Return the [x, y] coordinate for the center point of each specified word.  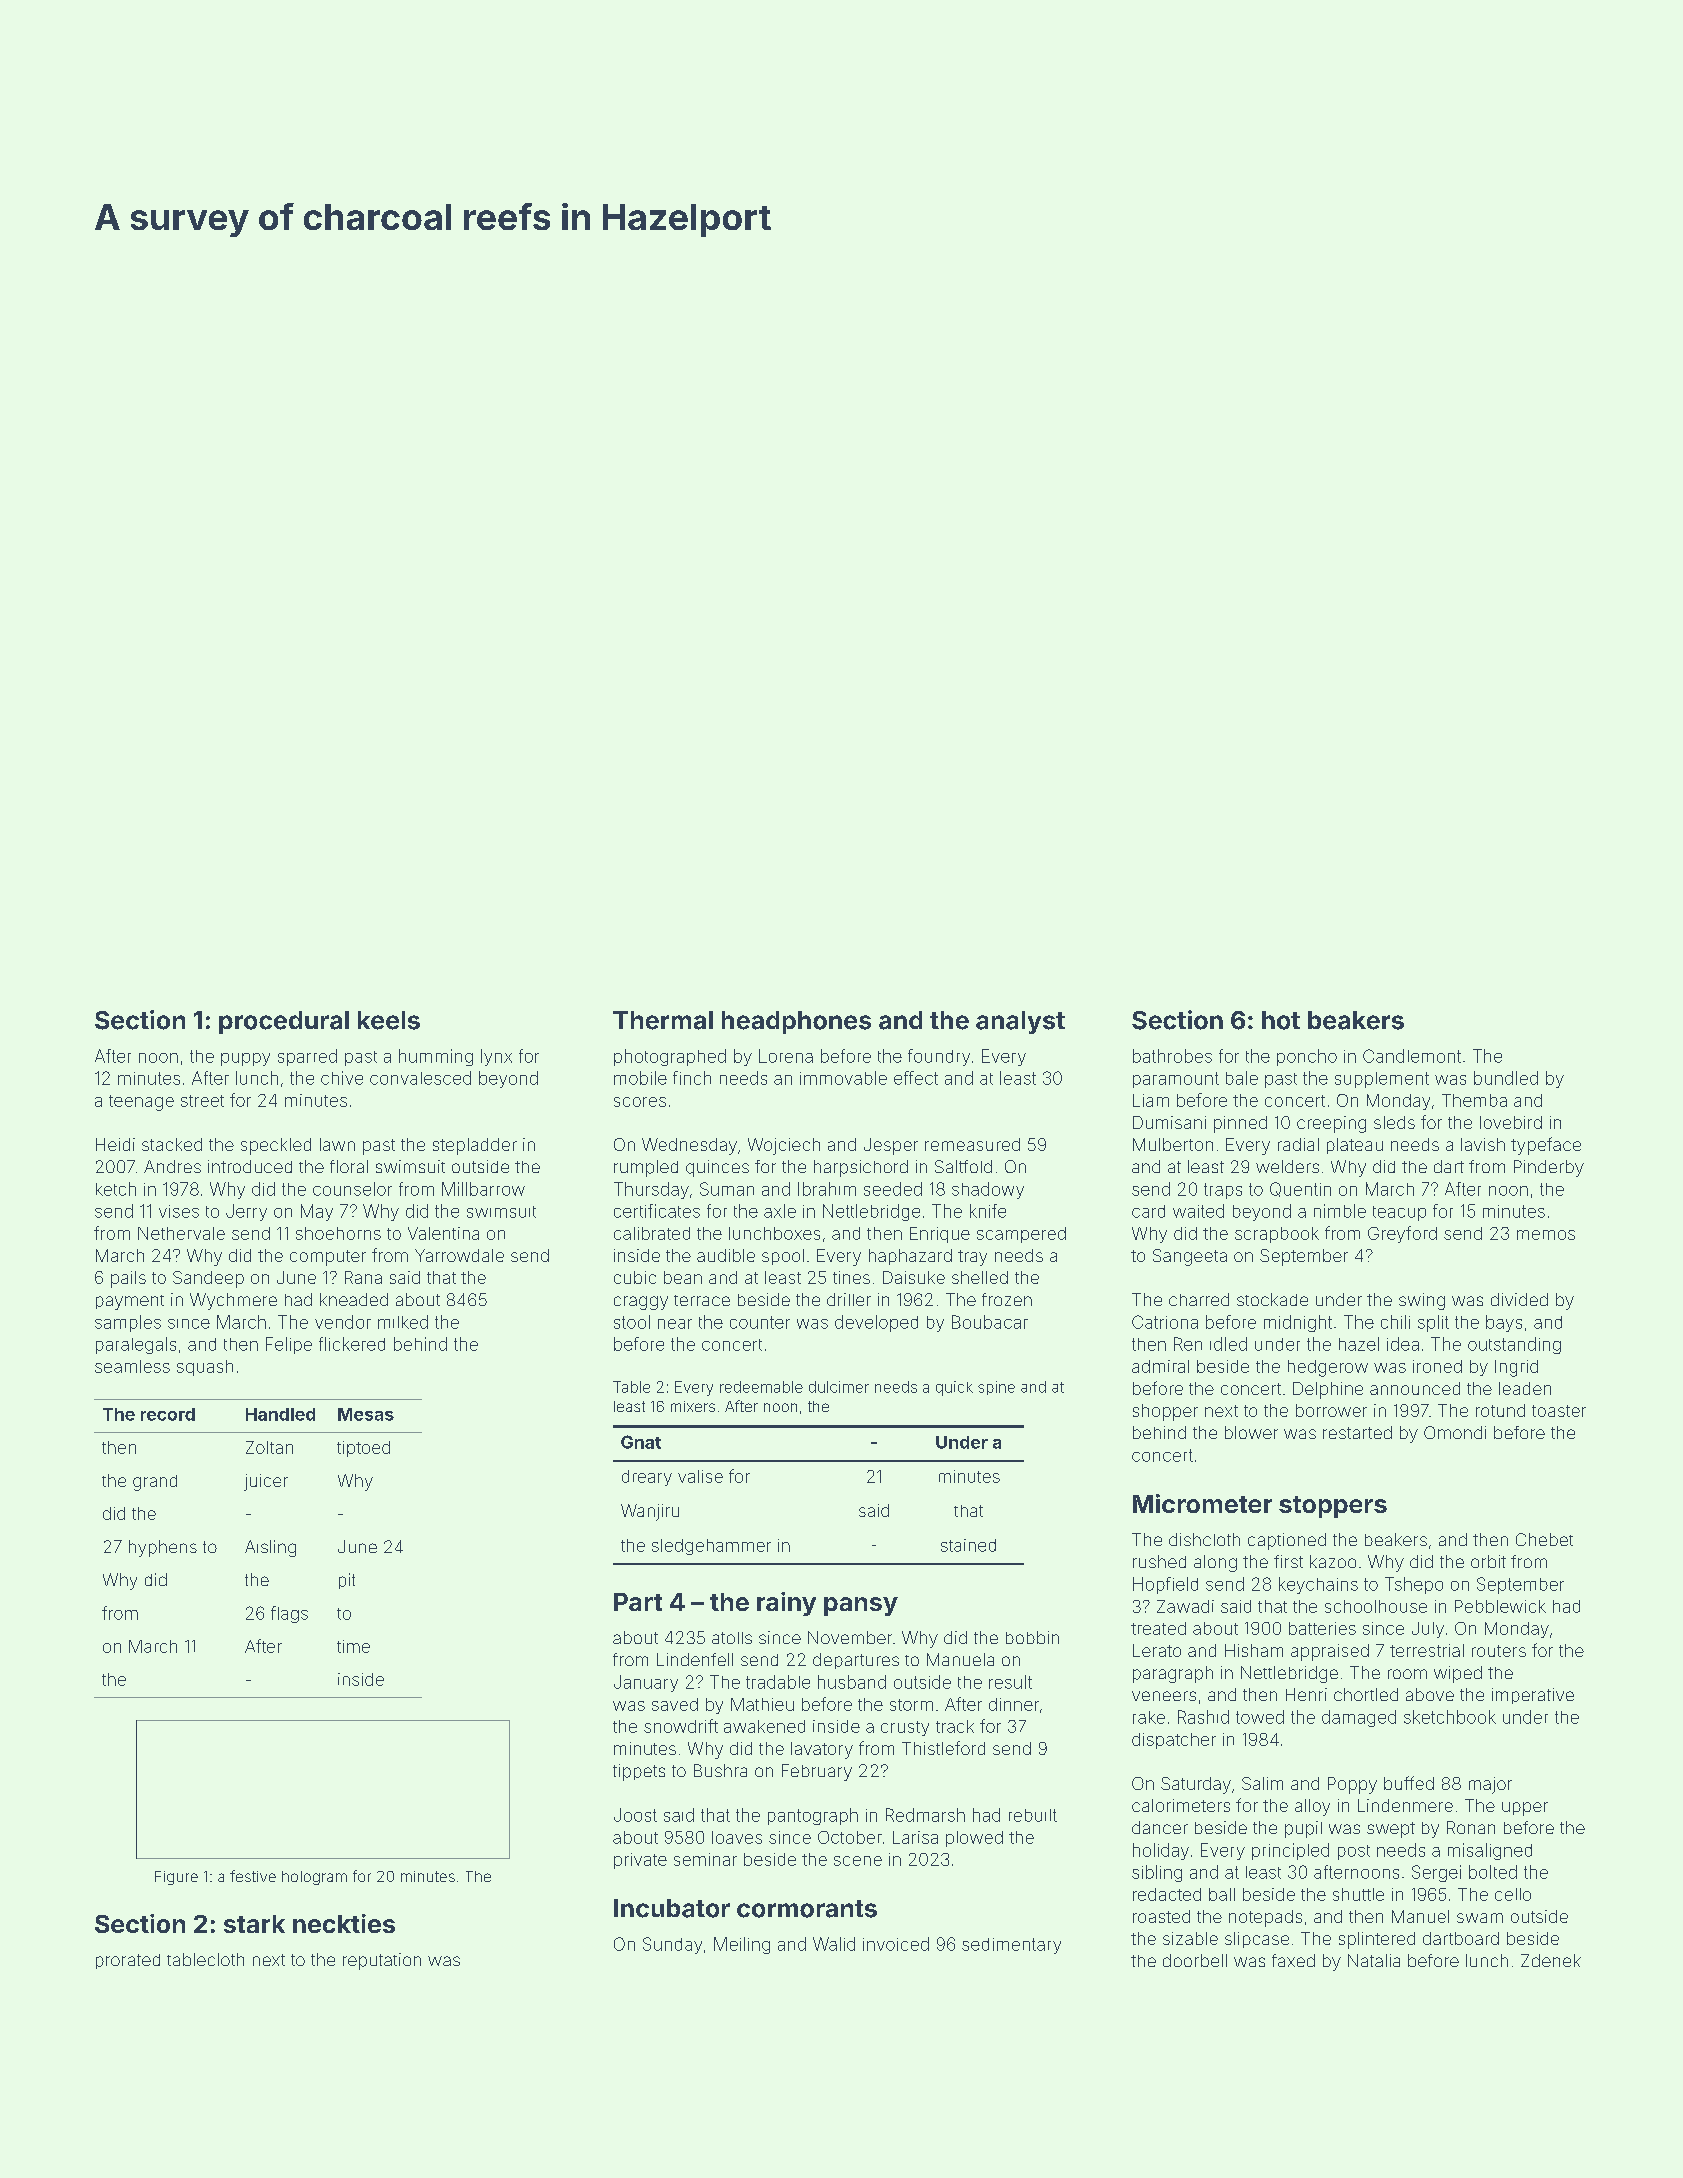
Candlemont [1412, 1056]
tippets [639, 1772]
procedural [284, 1022]
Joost [635, 1815]
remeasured [972, 1144]
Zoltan [269, 1447]
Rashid [1203, 1717]
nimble [1340, 1211]
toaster [1559, 1411]
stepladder [475, 1146]
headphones [796, 1022]
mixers [693, 1406]
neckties [344, 1923]
